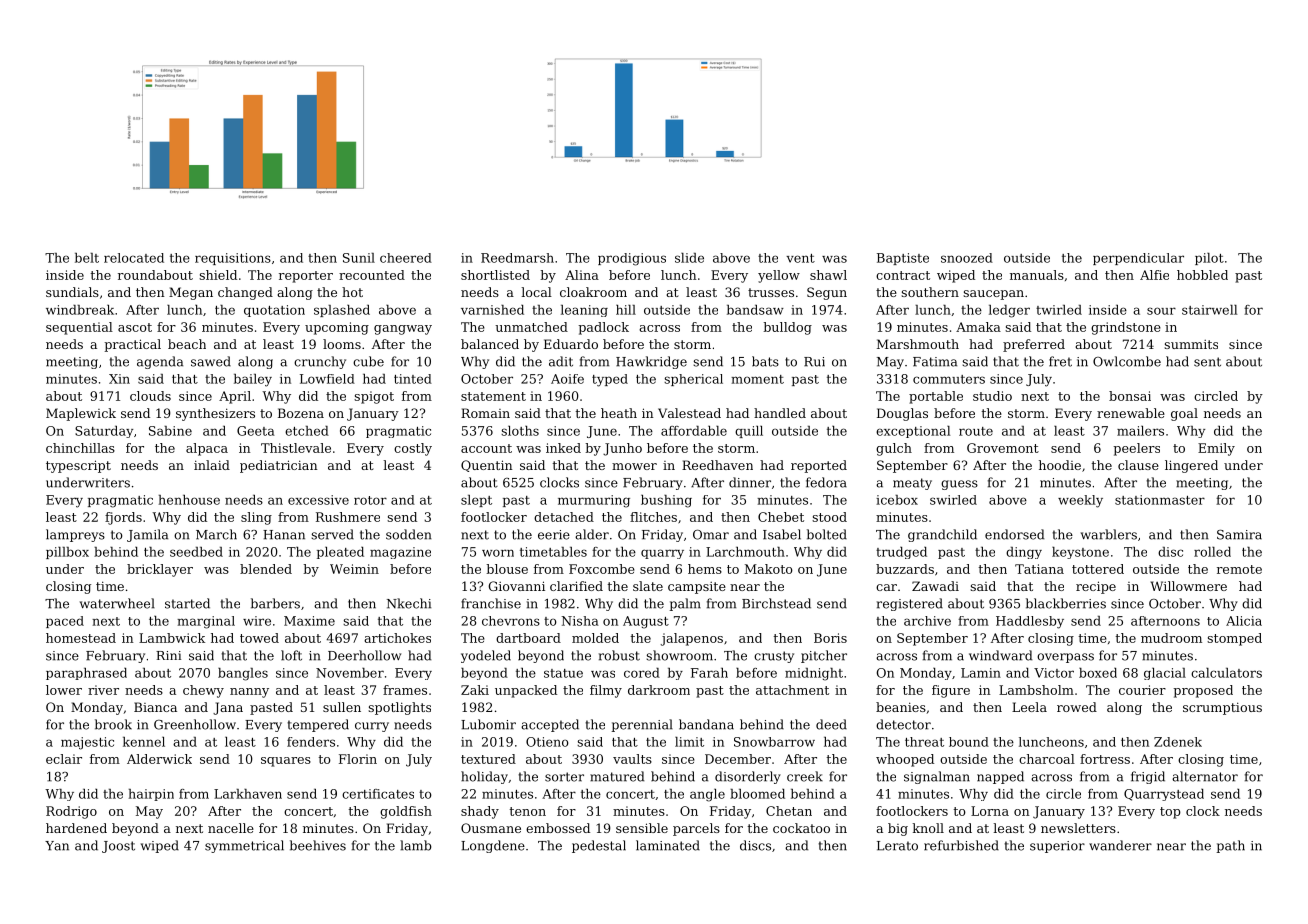 The width and height of the page is (1308, 924). I want to click on proposed, so click(1203, 691).
